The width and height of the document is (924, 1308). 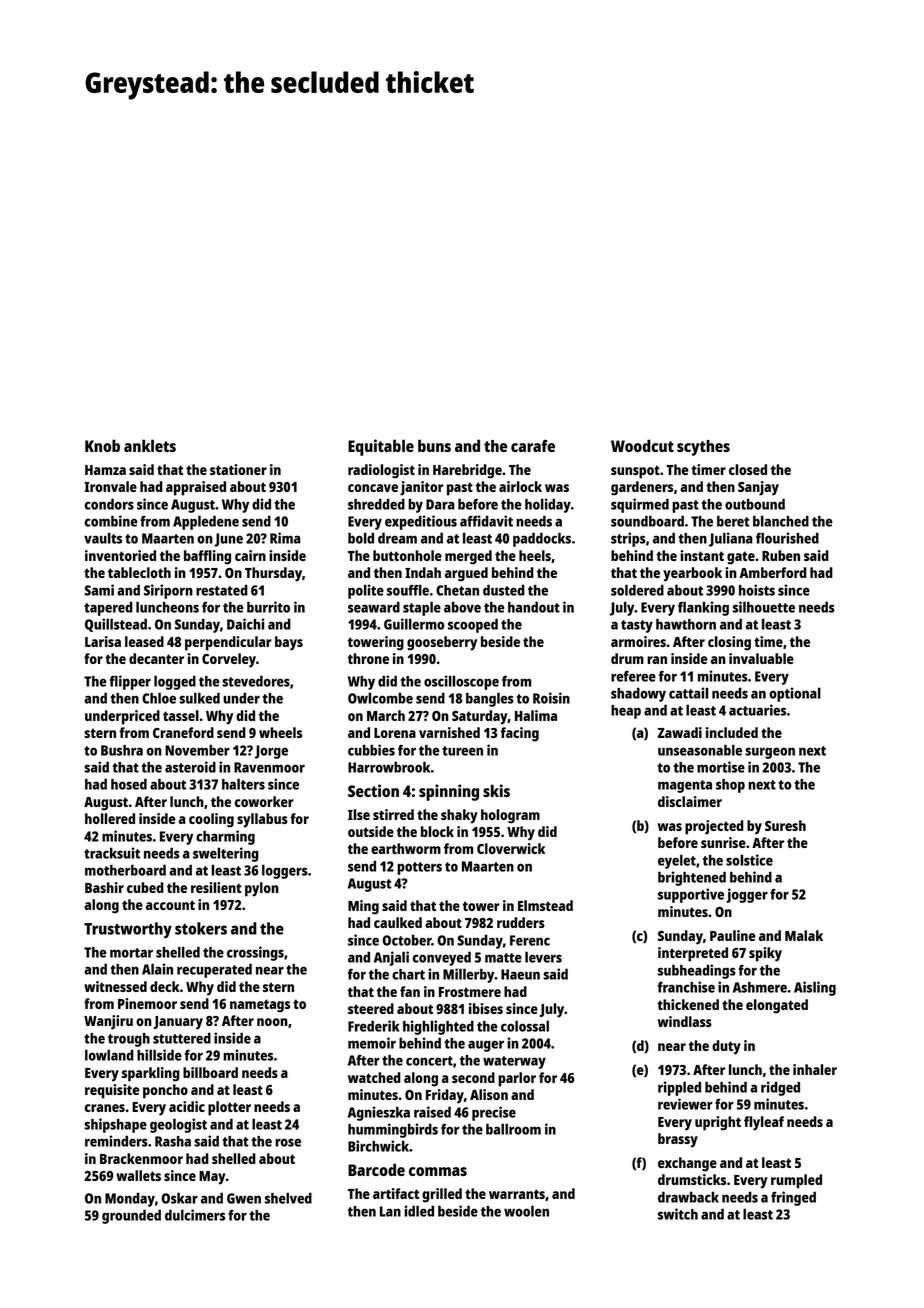 What do you see at coordinates (102, 445) in the document?
I see `Knob` at bounding box center [102, 445].
